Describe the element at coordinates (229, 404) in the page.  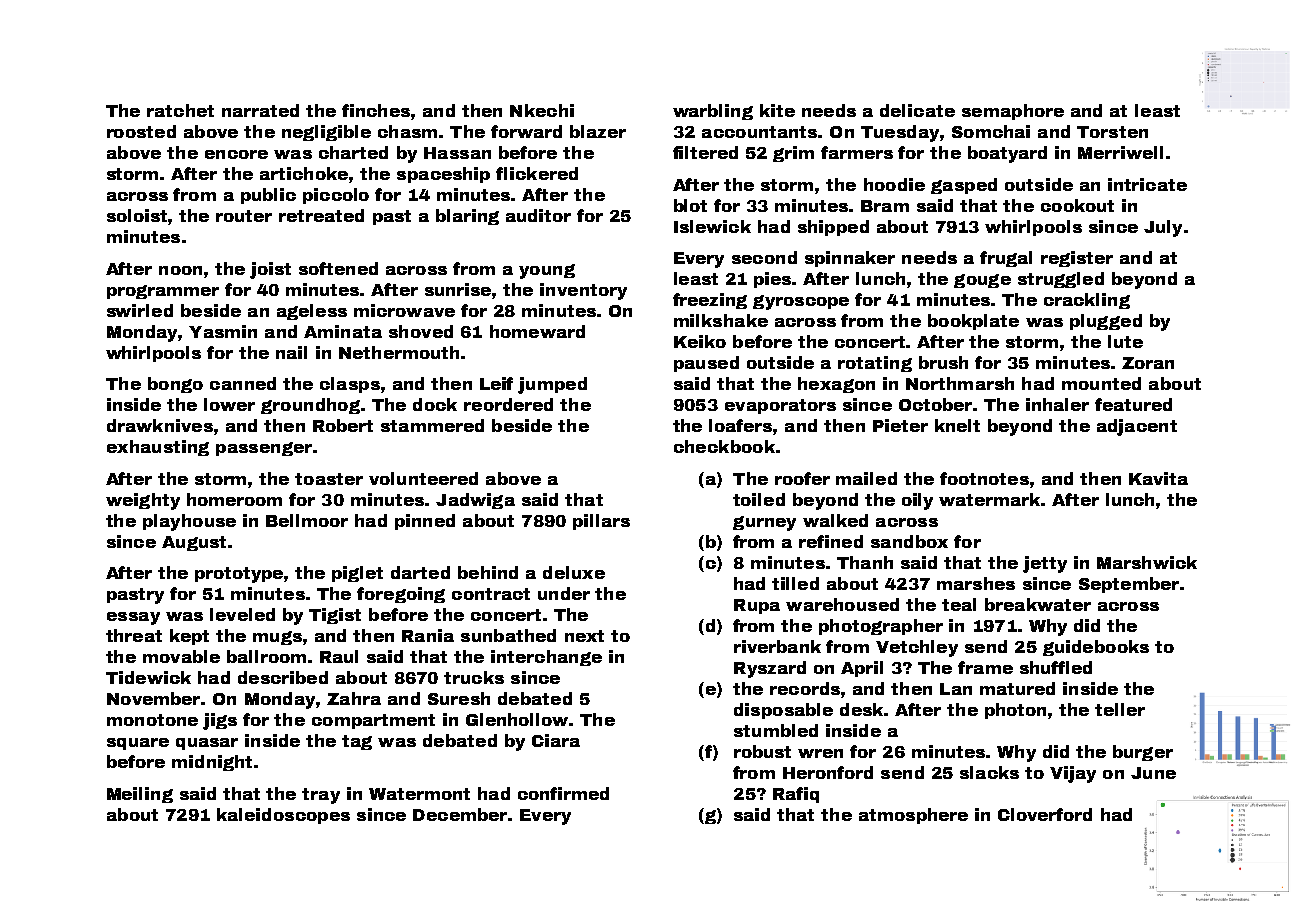
I see `lower` at that location.
